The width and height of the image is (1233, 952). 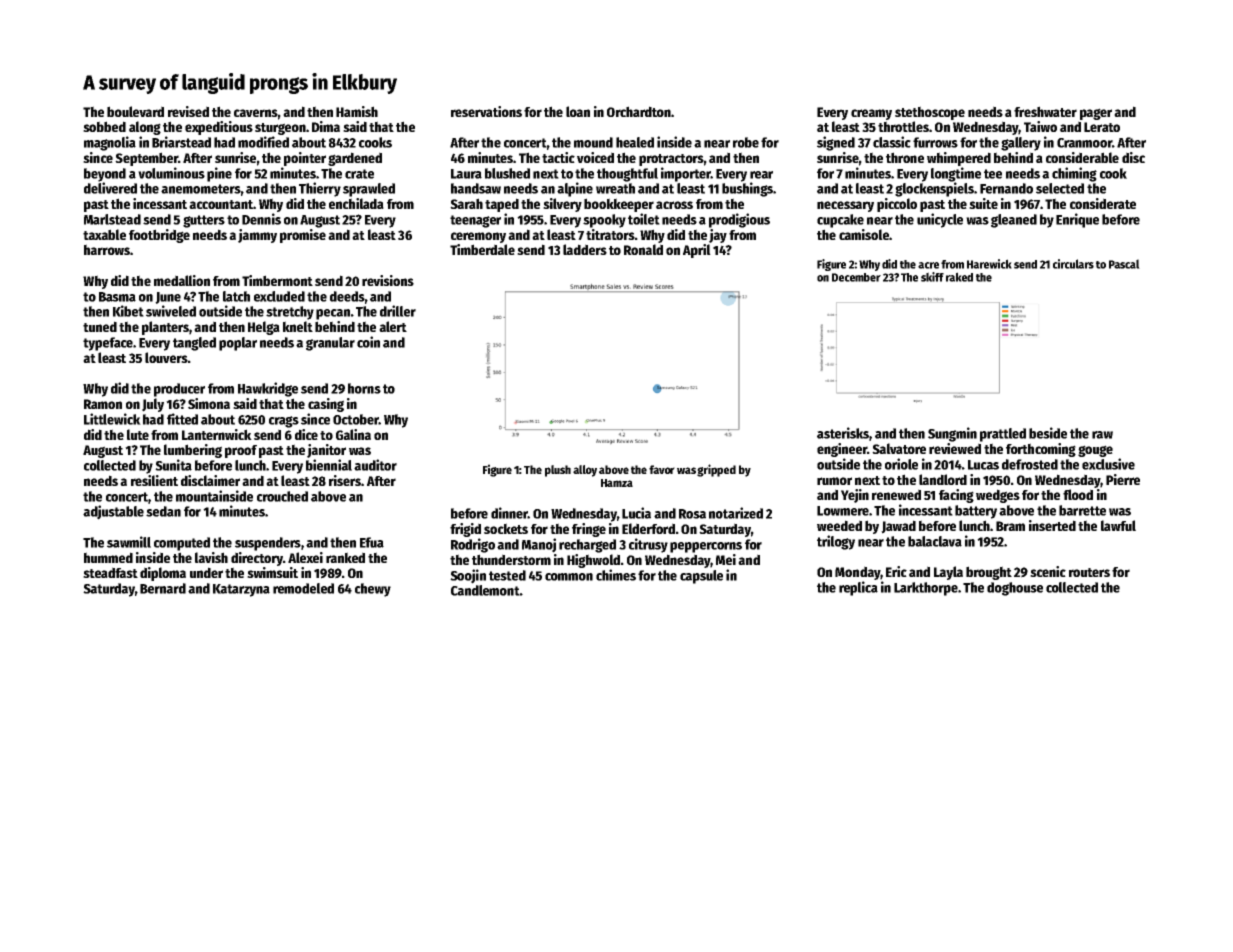 I want to click on skiff, so click(x=932, y=277).
